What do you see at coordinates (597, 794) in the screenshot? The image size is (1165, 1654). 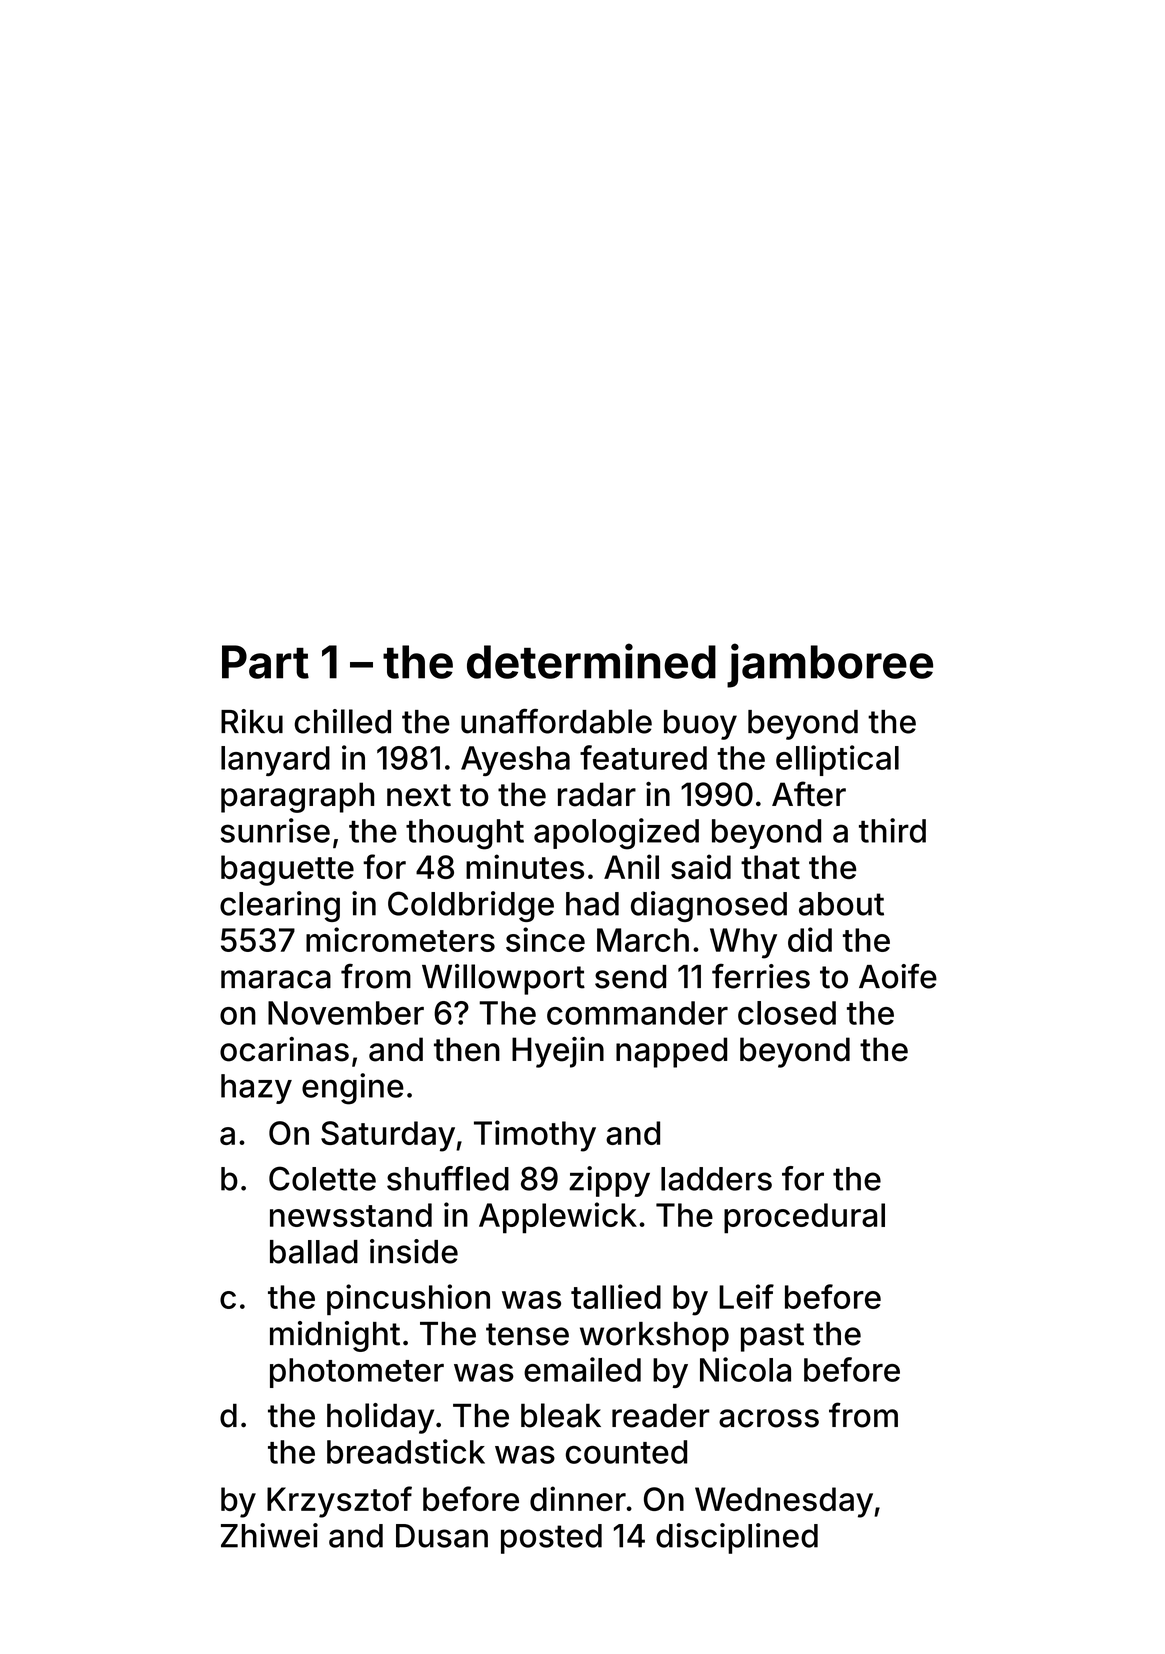 I see `radar` at bounding box center [597, 794].
